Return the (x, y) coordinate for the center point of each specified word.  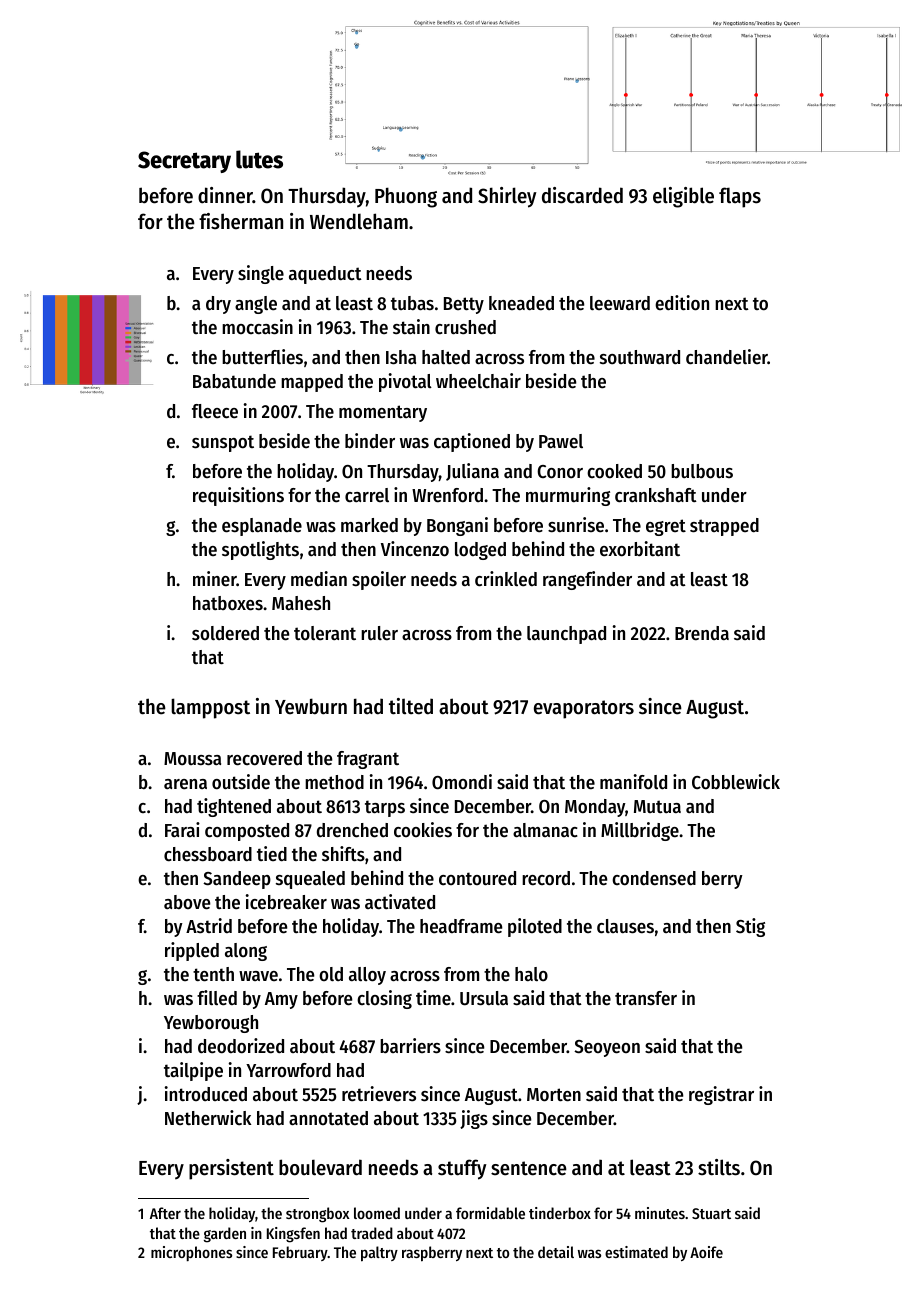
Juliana (472, 472)
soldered (225, 633)
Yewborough (211, 1024)
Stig (750, 927)
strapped (724, 527)
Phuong (406, 197)
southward (640, 357)
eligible (683, 197)
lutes (259, 159)
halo (531, 974)
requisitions (238, 496)
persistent (231, 1169)
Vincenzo (415, 549)
